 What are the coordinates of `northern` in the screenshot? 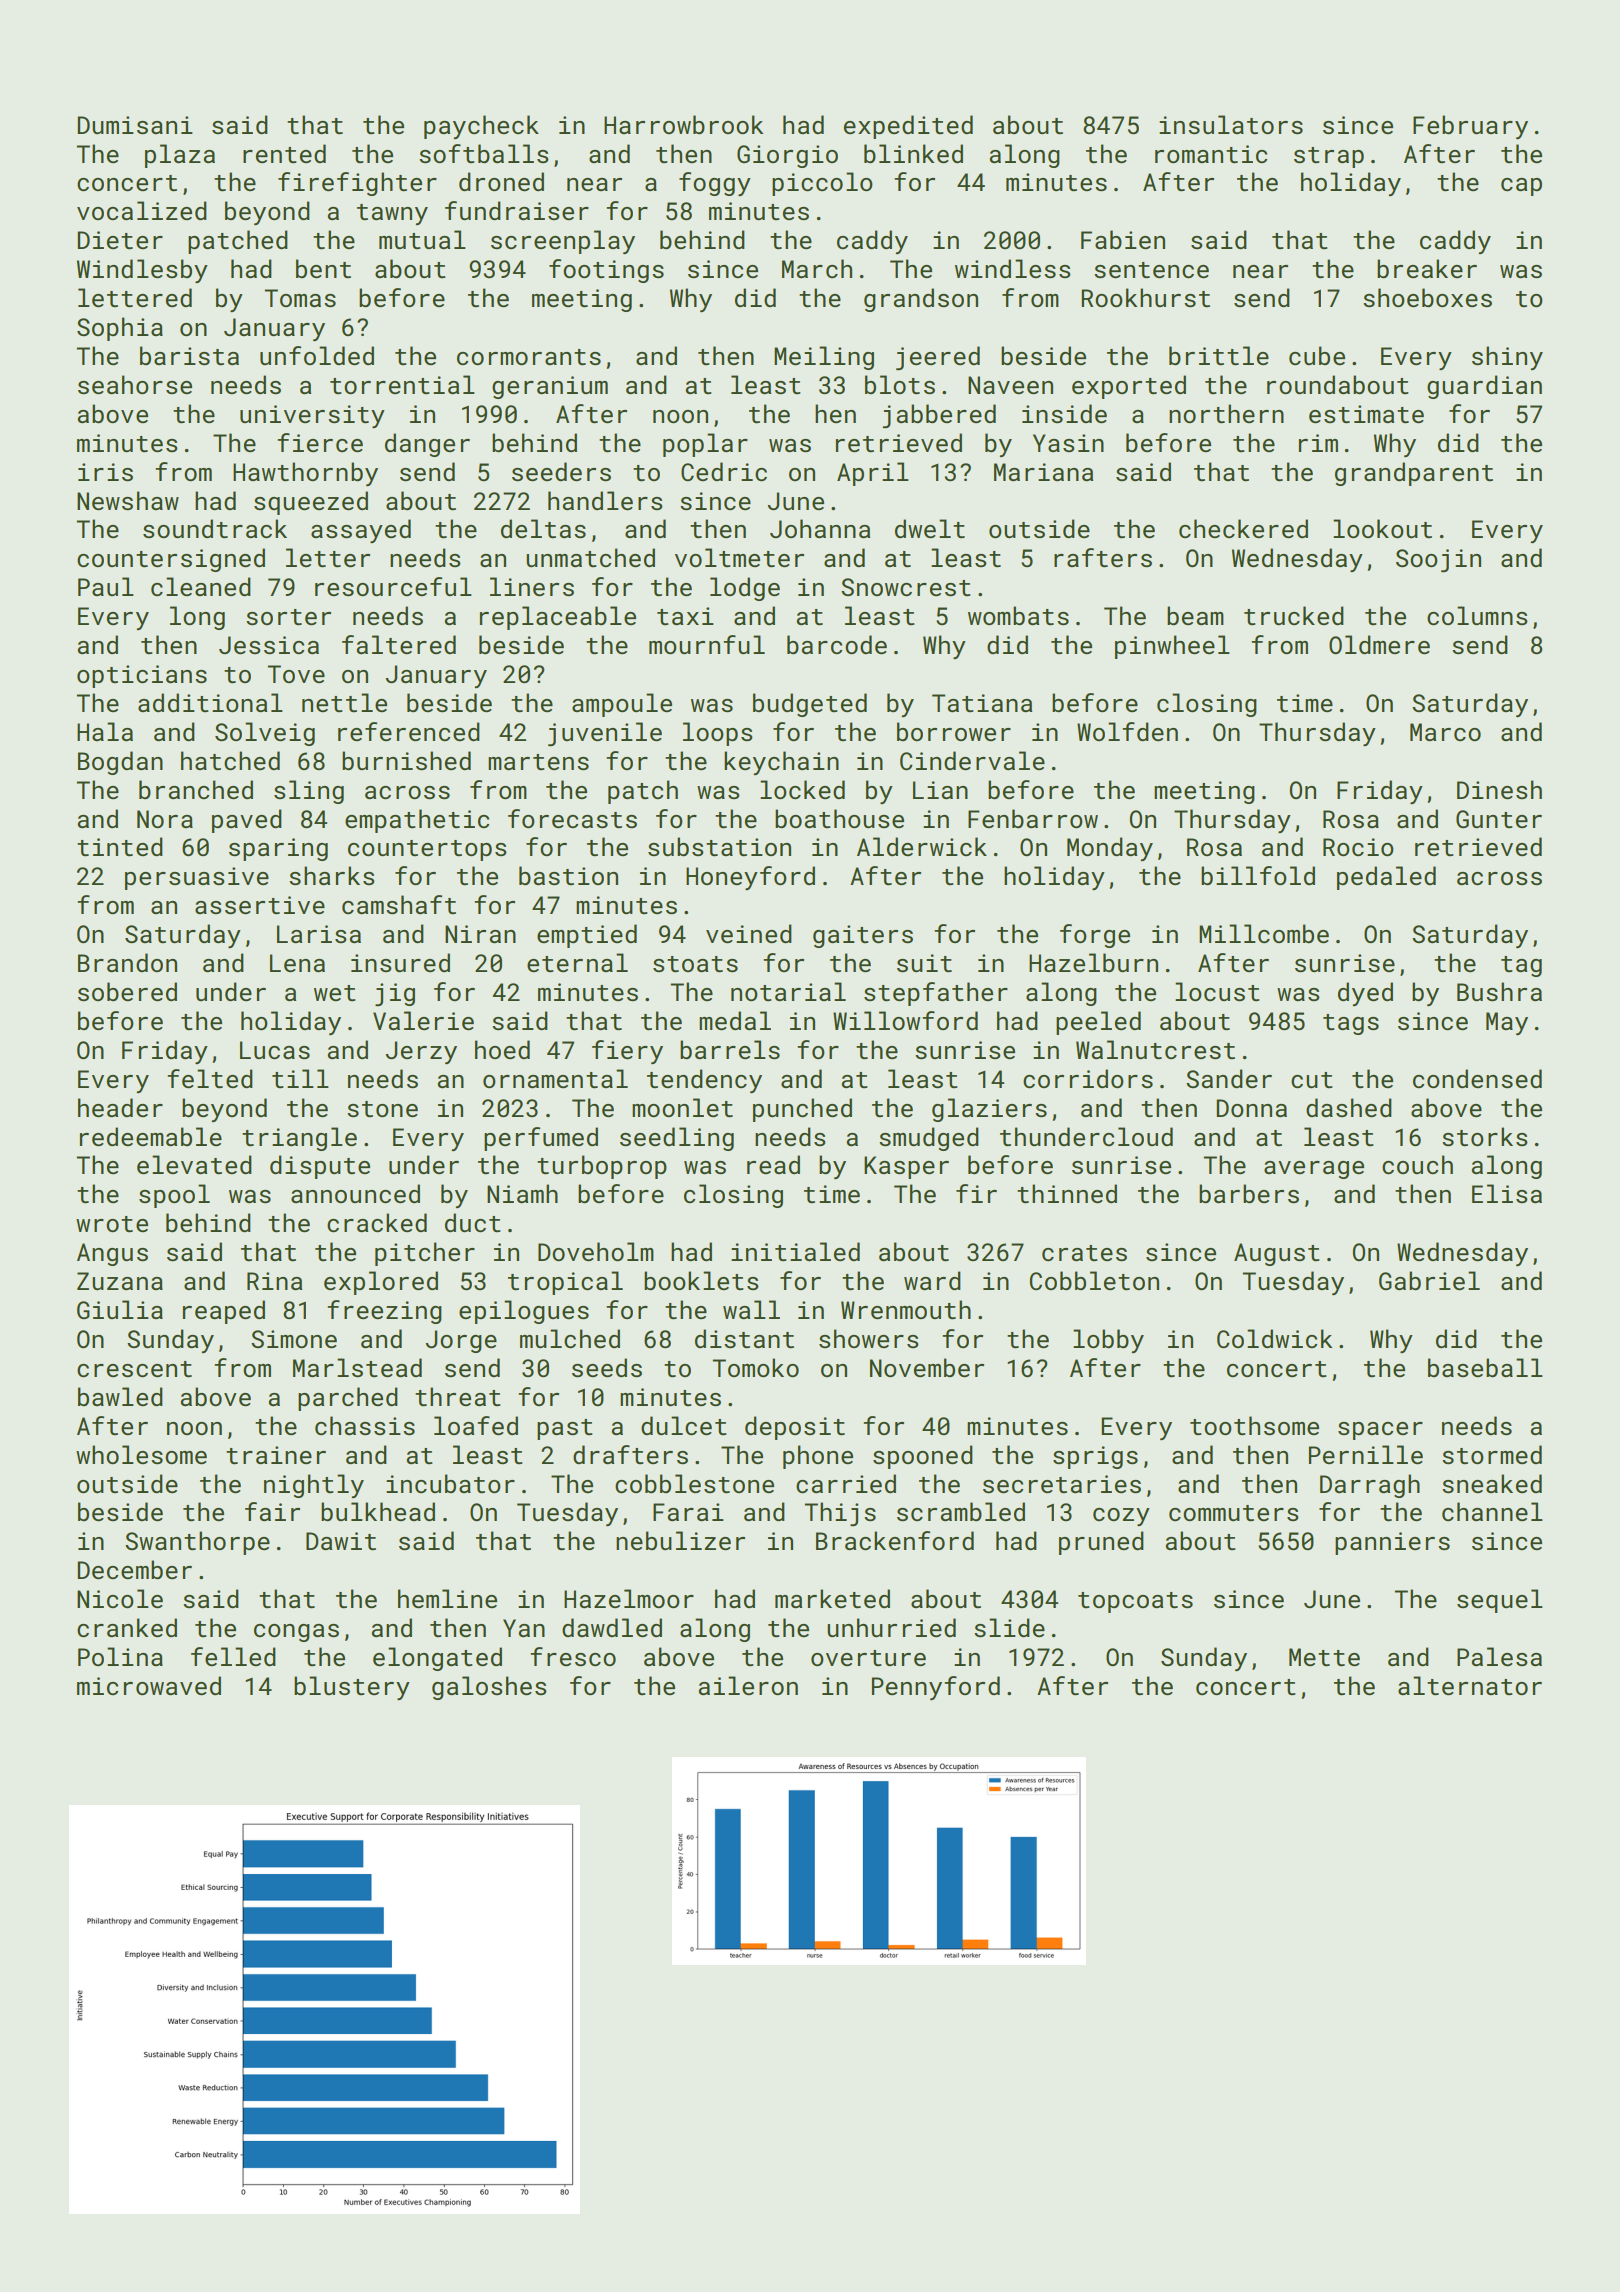 It's located at (1226, 413).
